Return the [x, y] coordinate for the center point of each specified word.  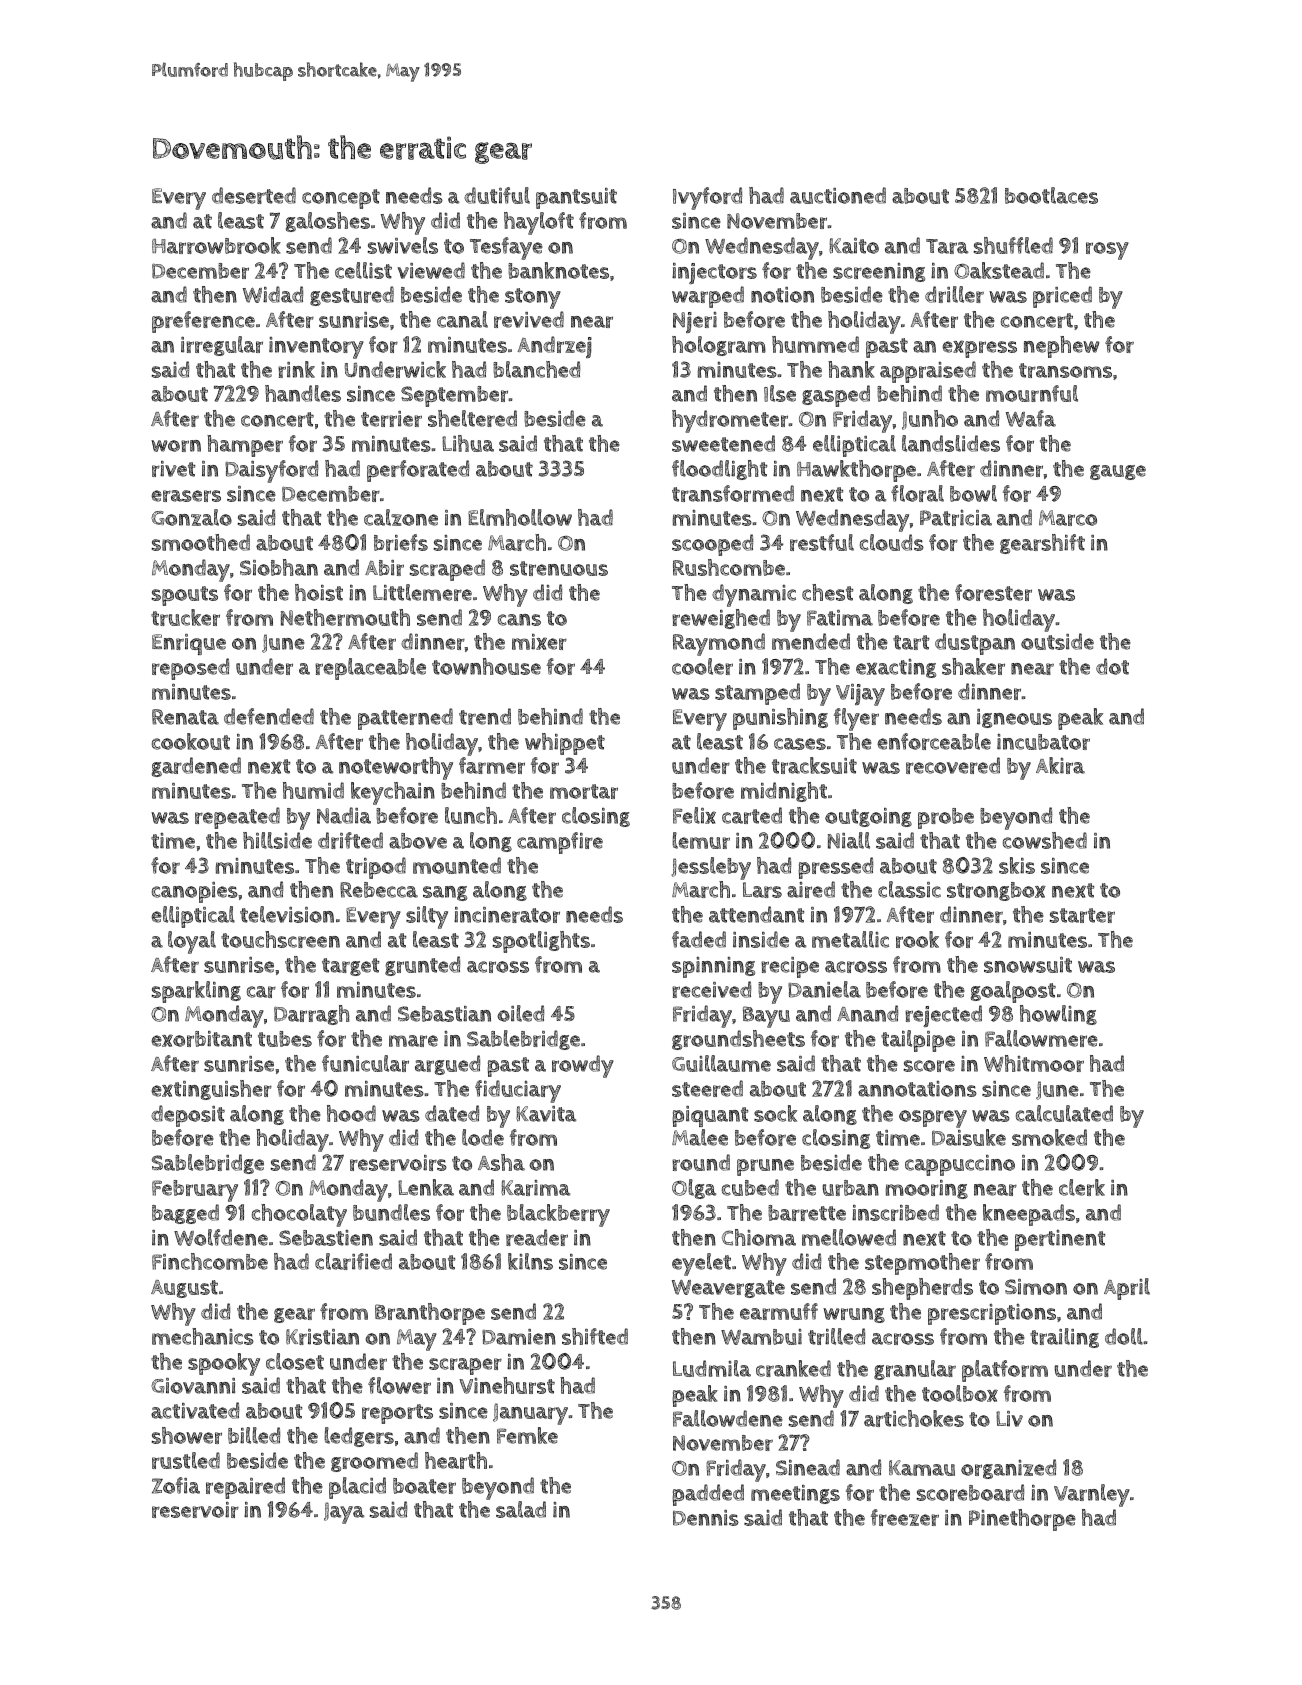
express [979, 349]
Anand [867, 1013]
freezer [905, 1517]
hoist [319, 592]
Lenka [426, 1187]
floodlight [719, 470]
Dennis [706, 1518]
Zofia [176, 1485]
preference [203, 322]
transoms [1065, 370]
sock [775, 1113]
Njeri [695, 322]
